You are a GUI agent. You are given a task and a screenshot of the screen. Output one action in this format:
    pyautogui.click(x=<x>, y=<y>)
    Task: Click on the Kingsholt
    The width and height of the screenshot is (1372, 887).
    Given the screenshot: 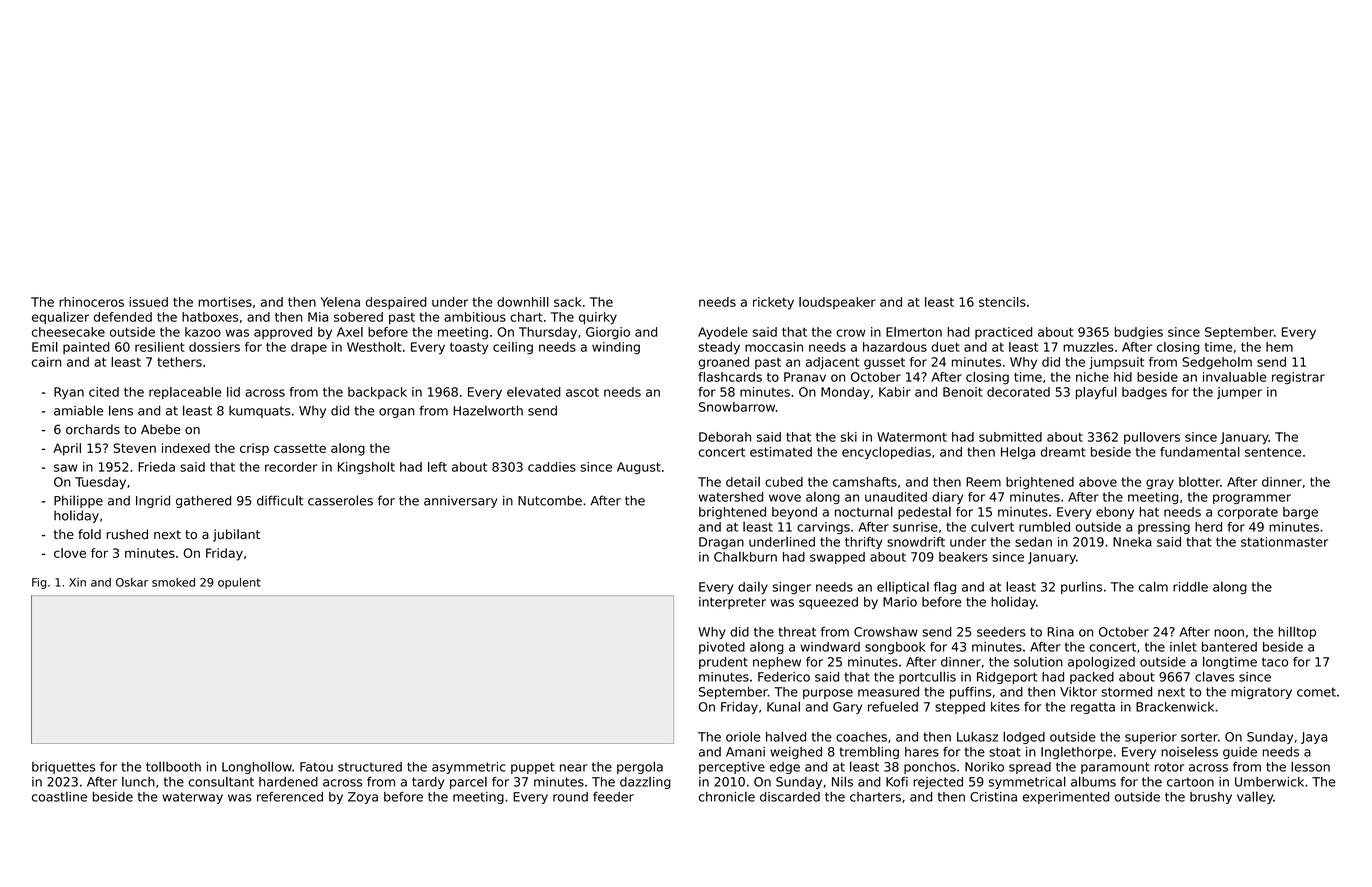 What is the action you would take?
    pyautogui.click(x=366, y=468)
